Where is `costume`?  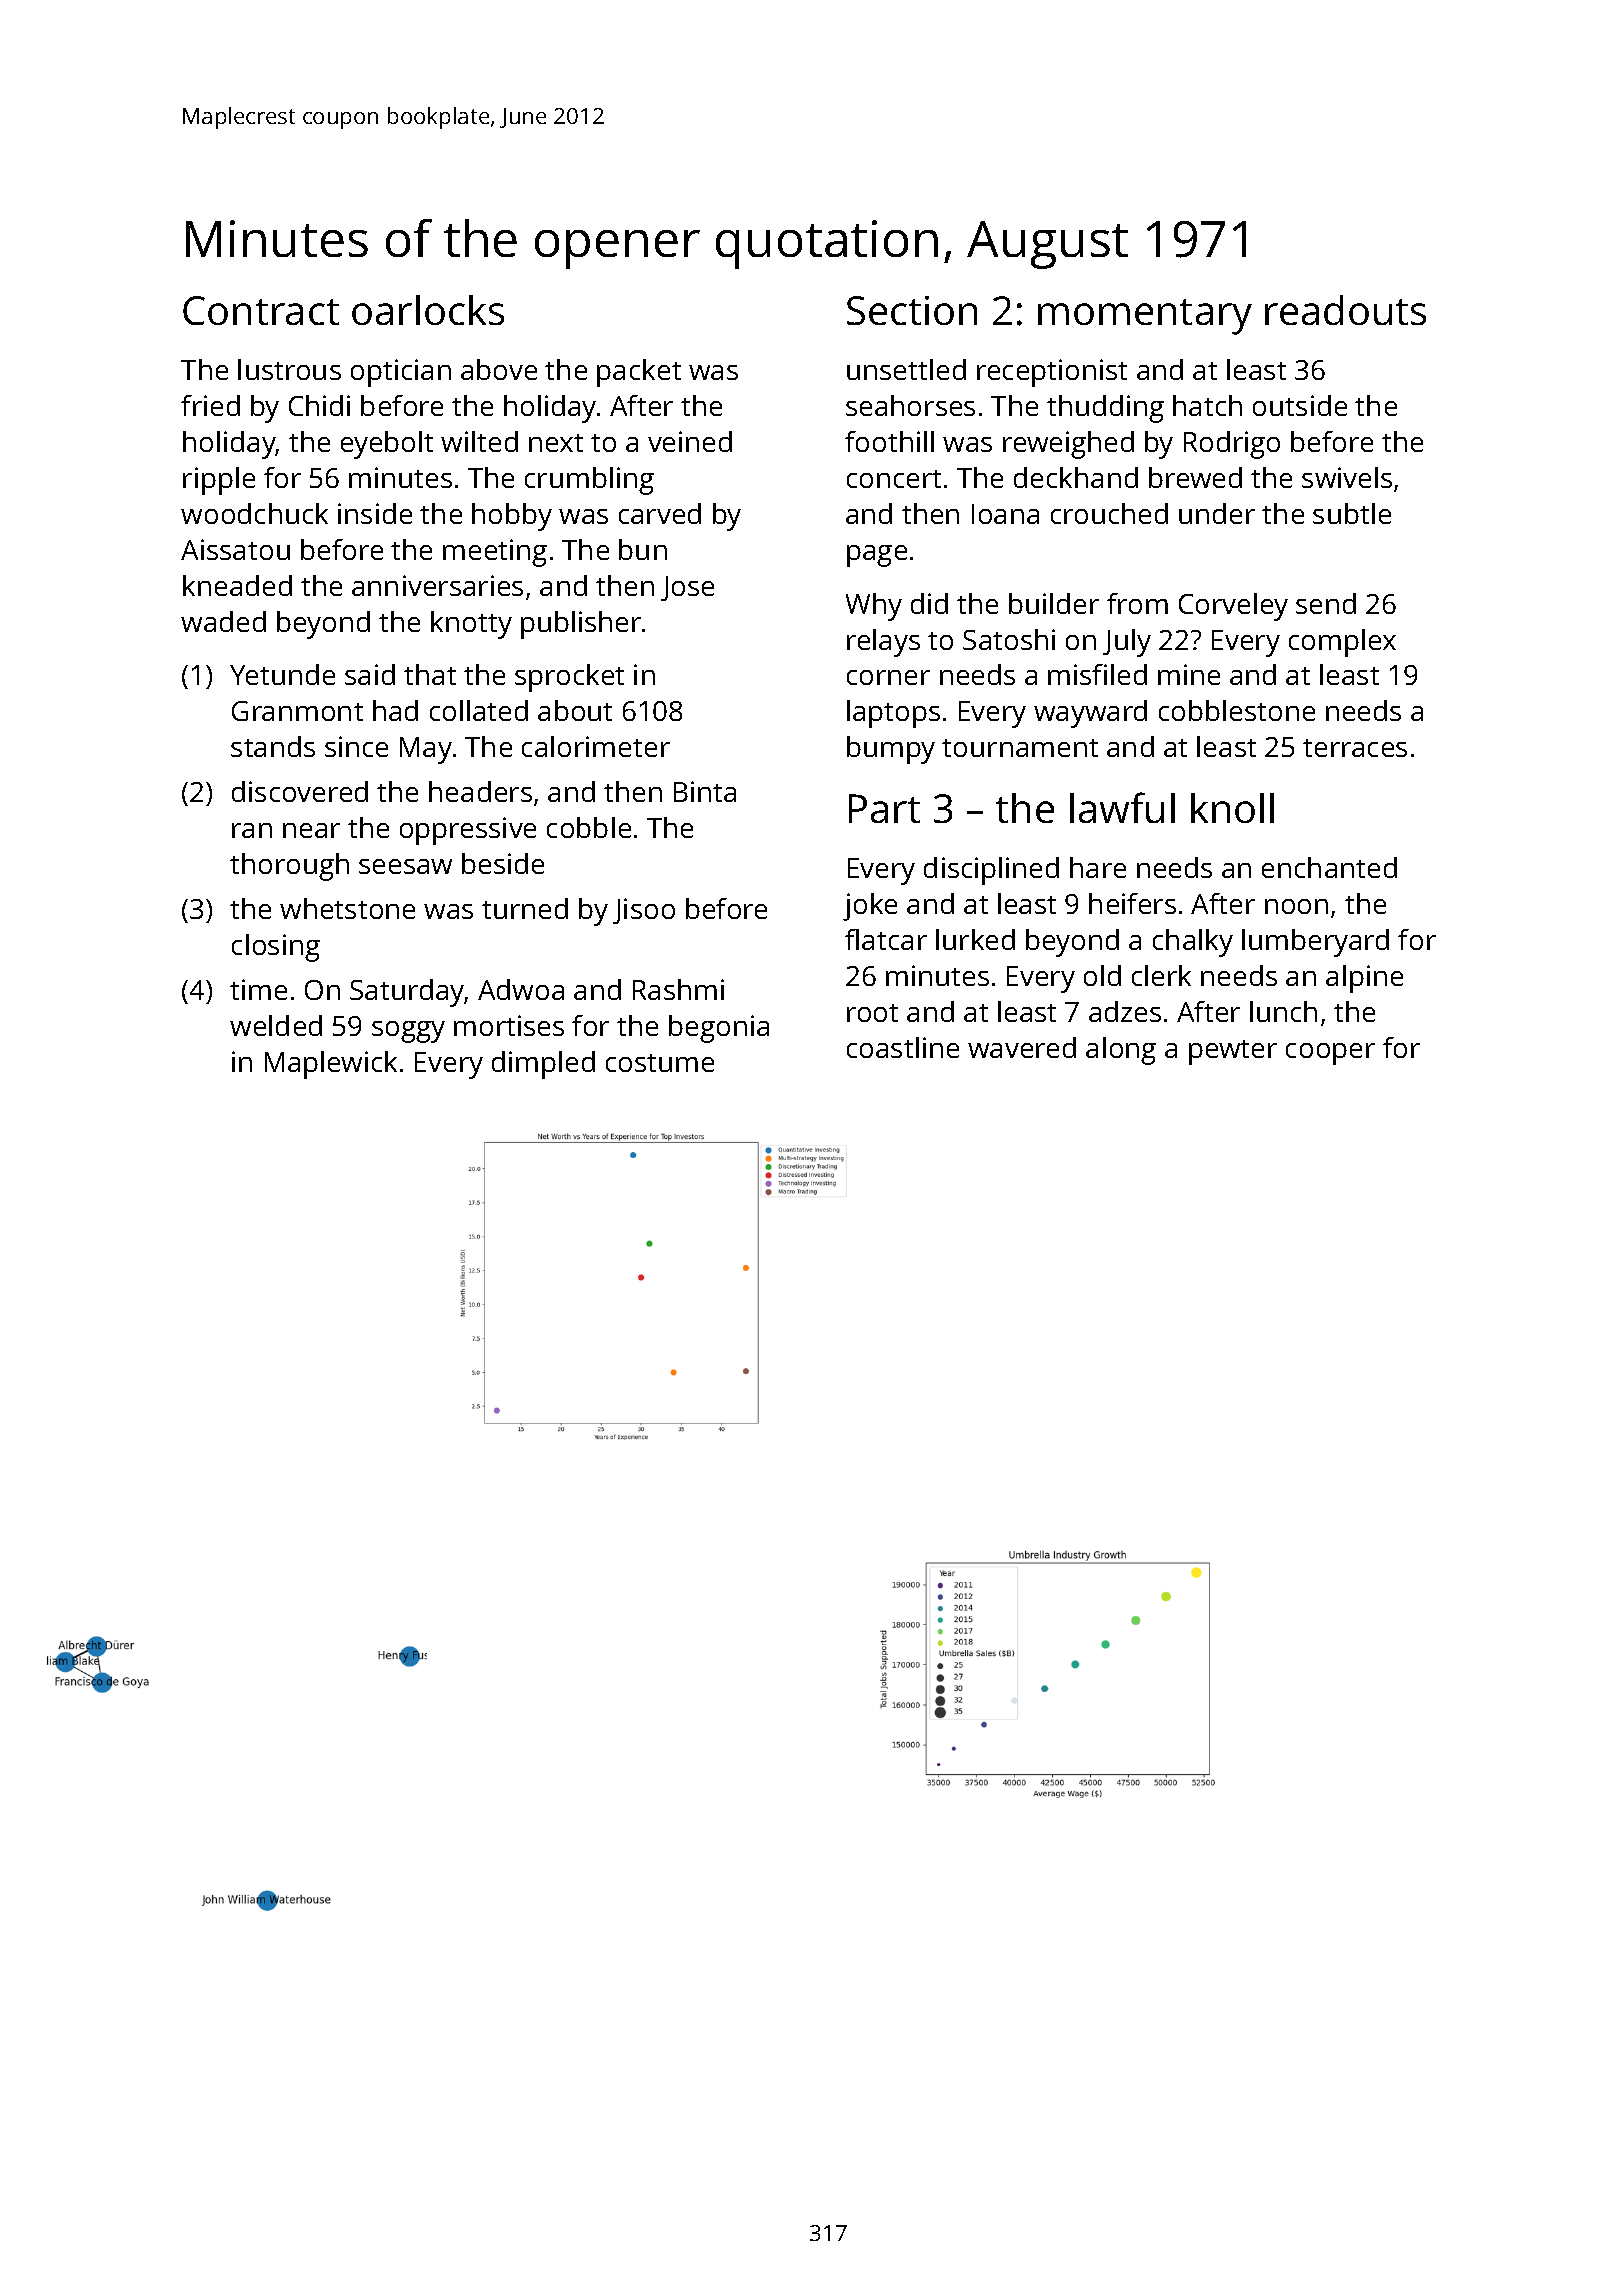 costume is located at coordinates (660, 1063).
